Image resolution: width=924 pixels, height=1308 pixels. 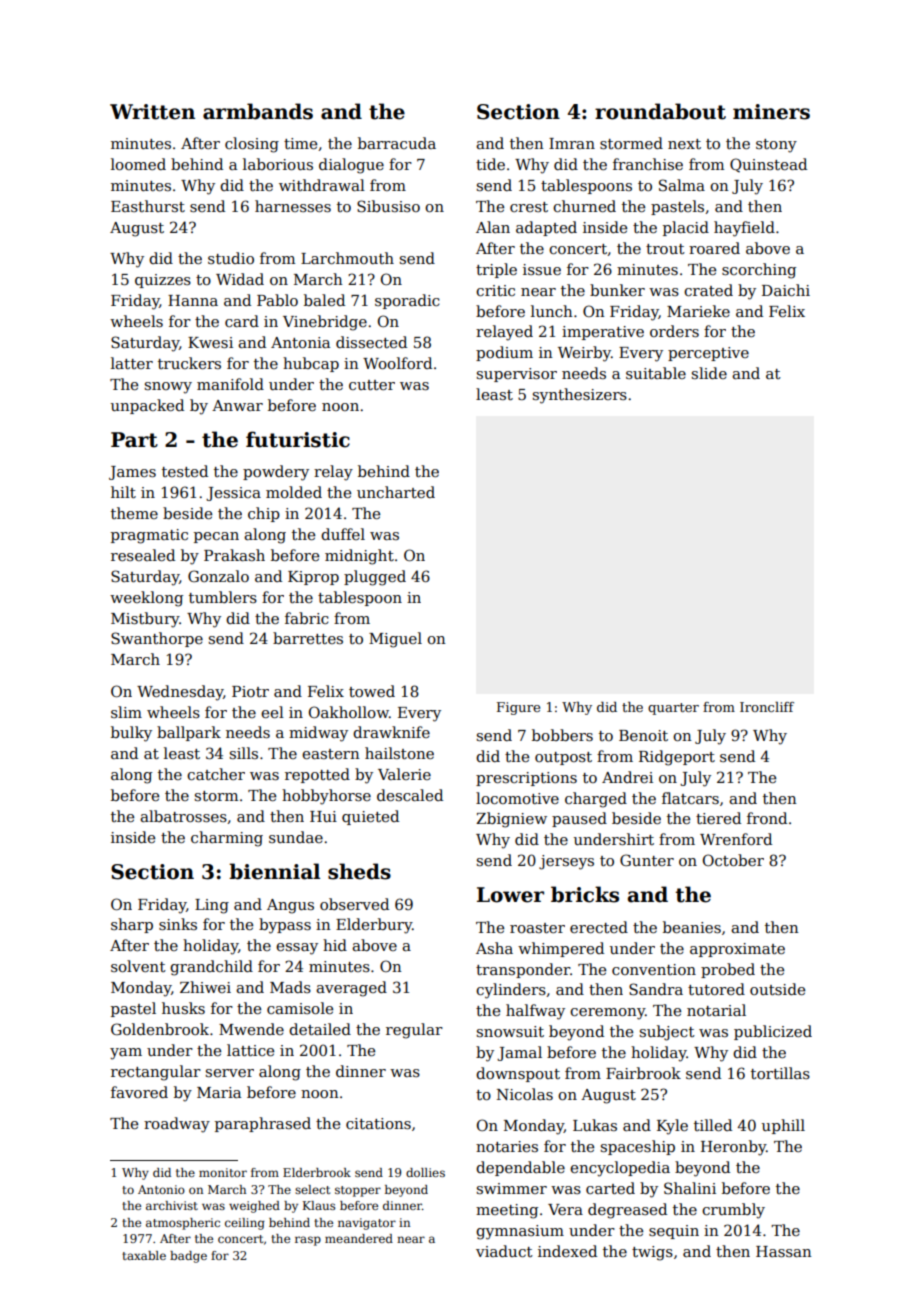 I want to click on lunch, so click(x=552, y=311).
